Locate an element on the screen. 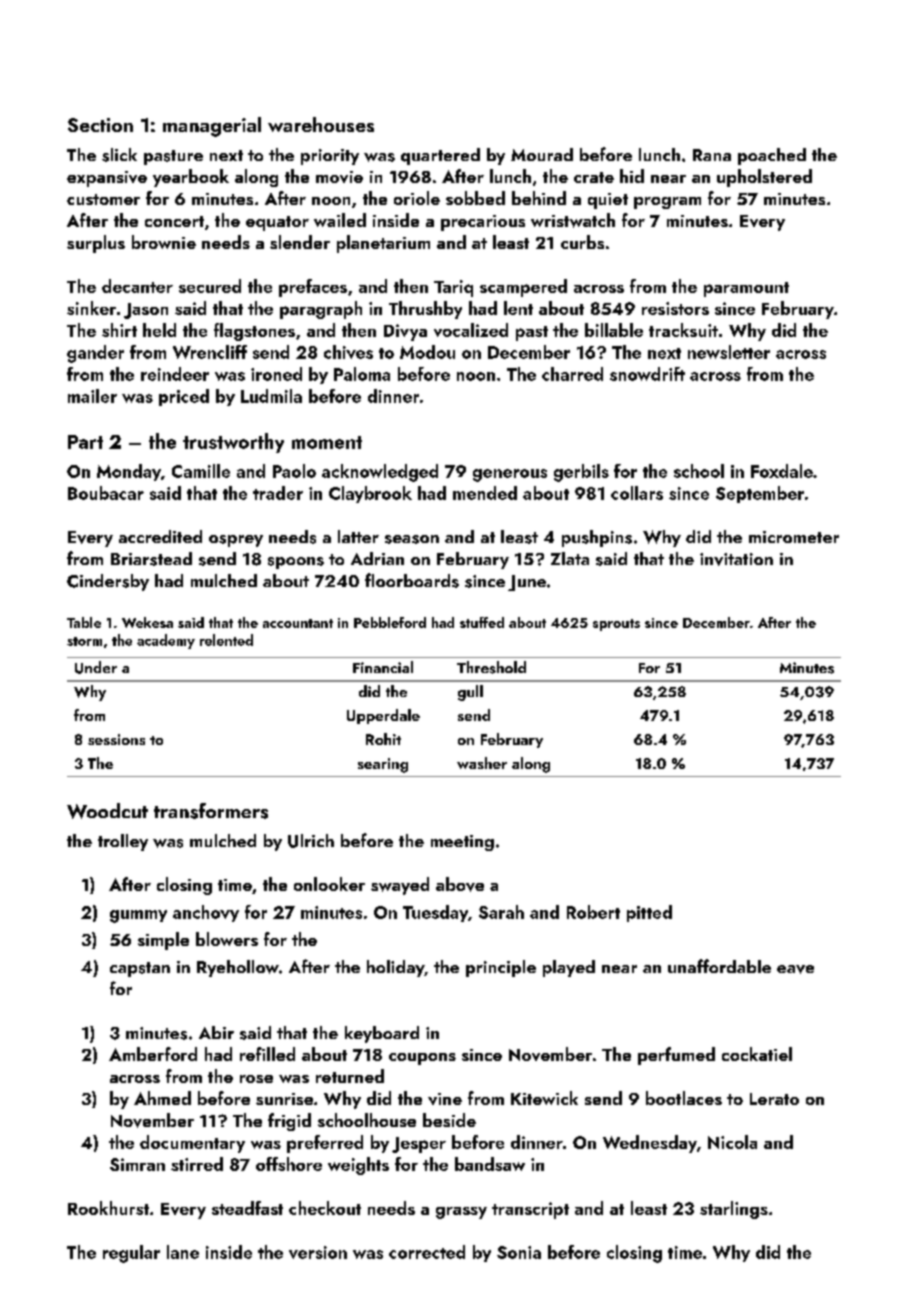  gander is located at coordinates (95, 354).
